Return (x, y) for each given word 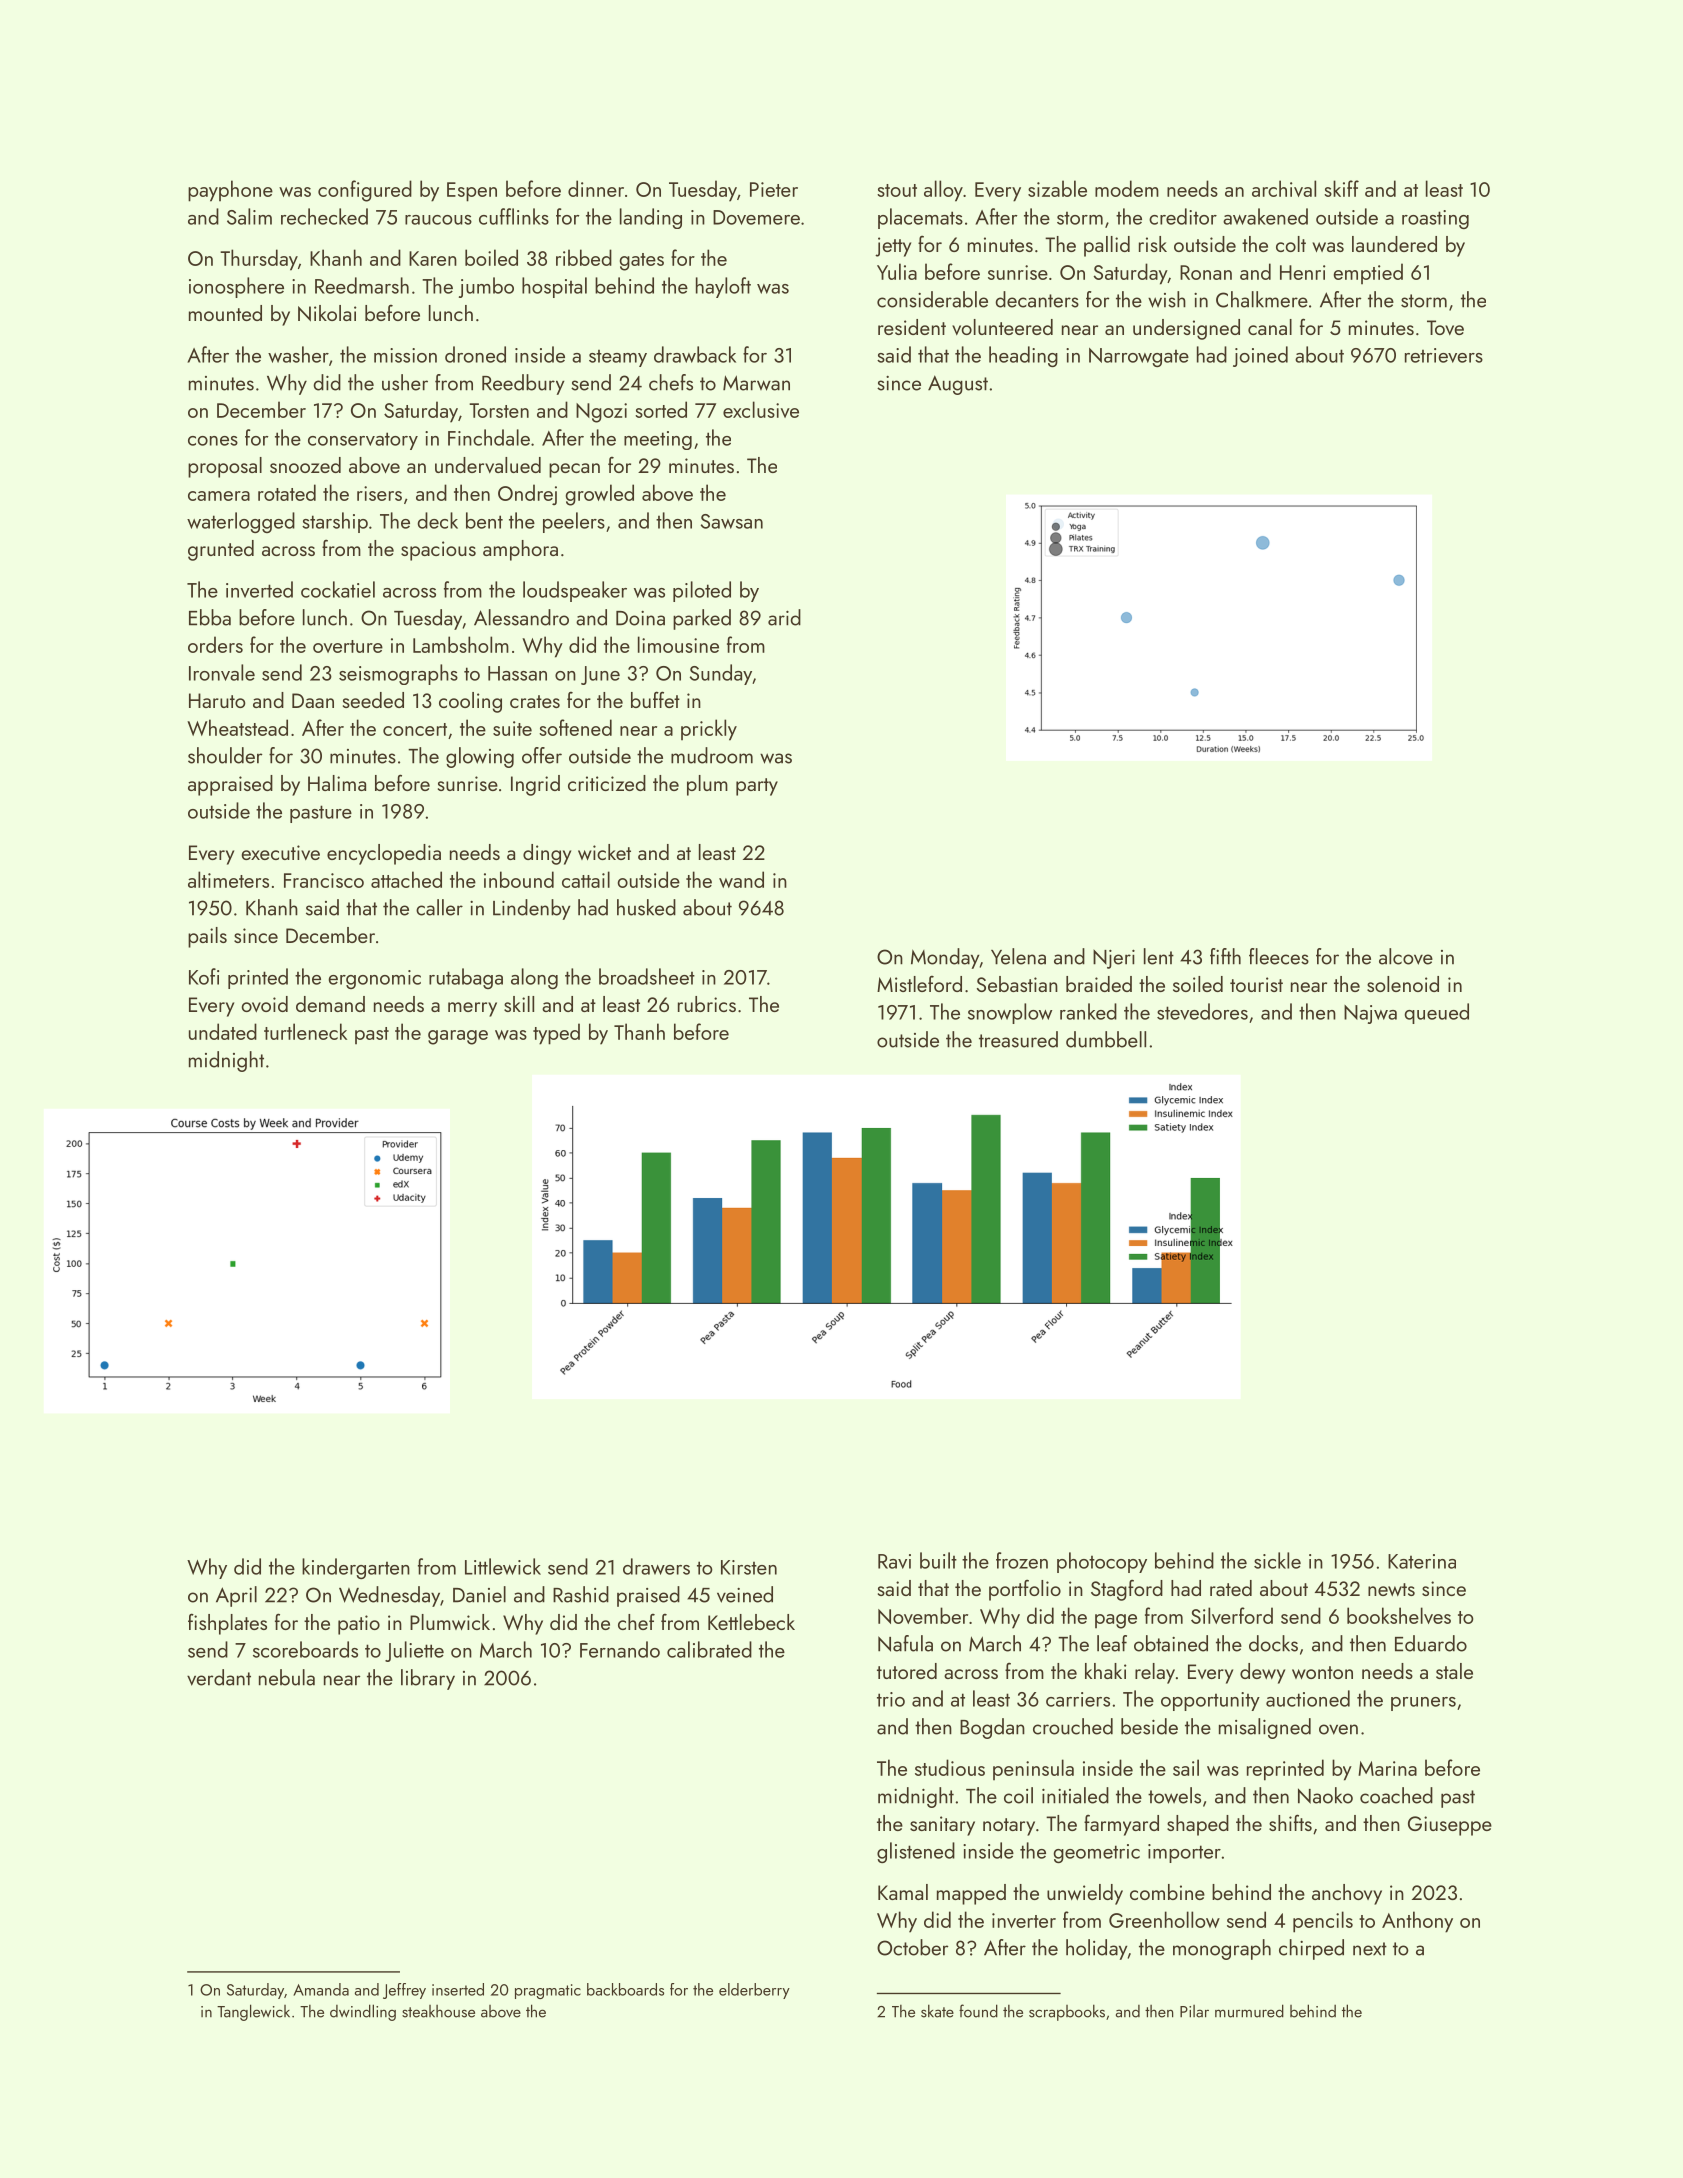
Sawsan (732, 521)
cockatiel (338, 589)
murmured (1249, 2011)
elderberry (754, 1991)
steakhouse (438, 2011)
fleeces (1279, 956)
